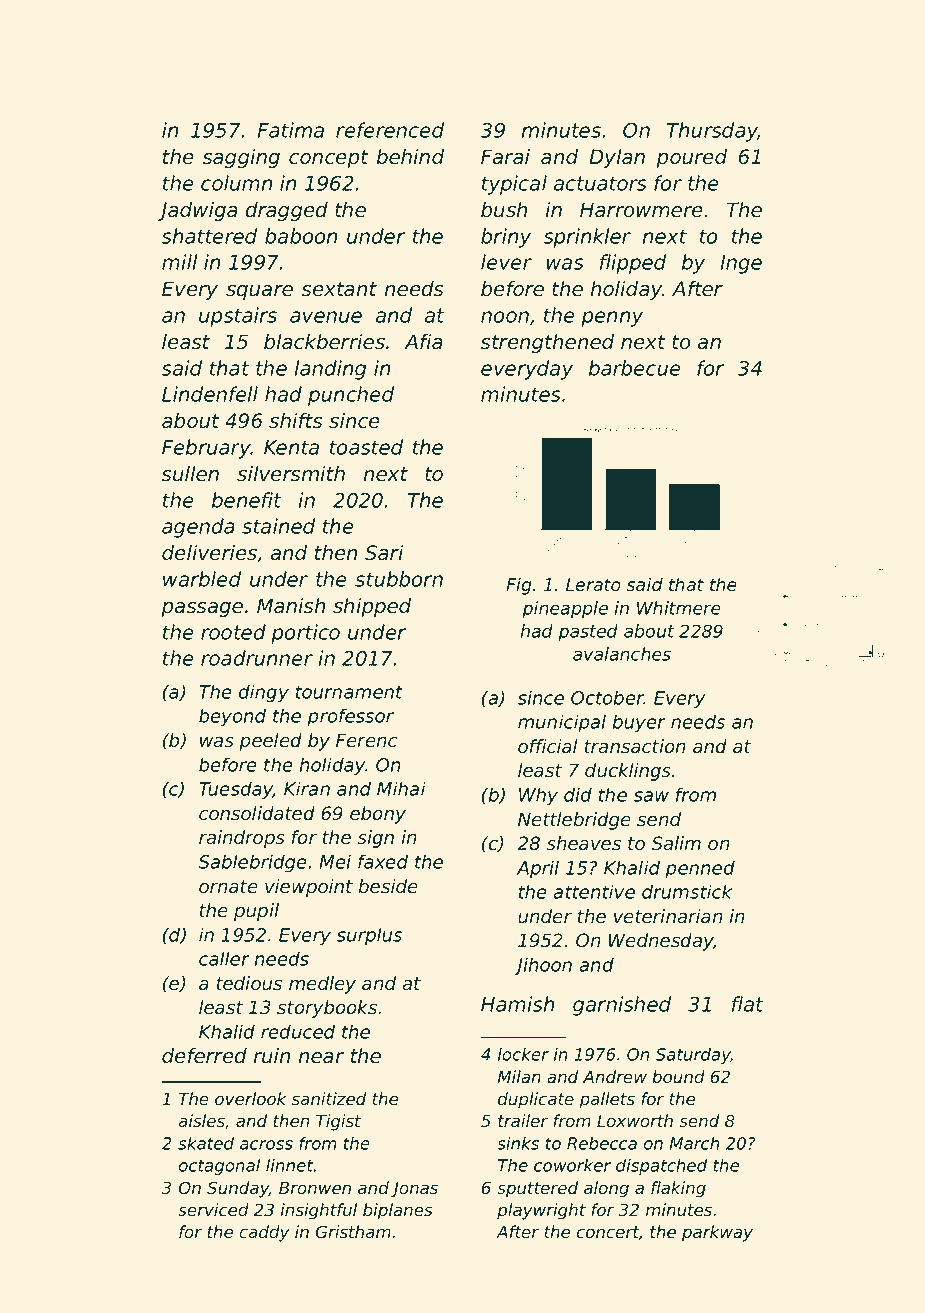 The height and width of the screenshot is (1313, 925). What do you see at coordinates (594, 891) in the screenshot?
I see `attentive` at bounding box center [594, 891].
